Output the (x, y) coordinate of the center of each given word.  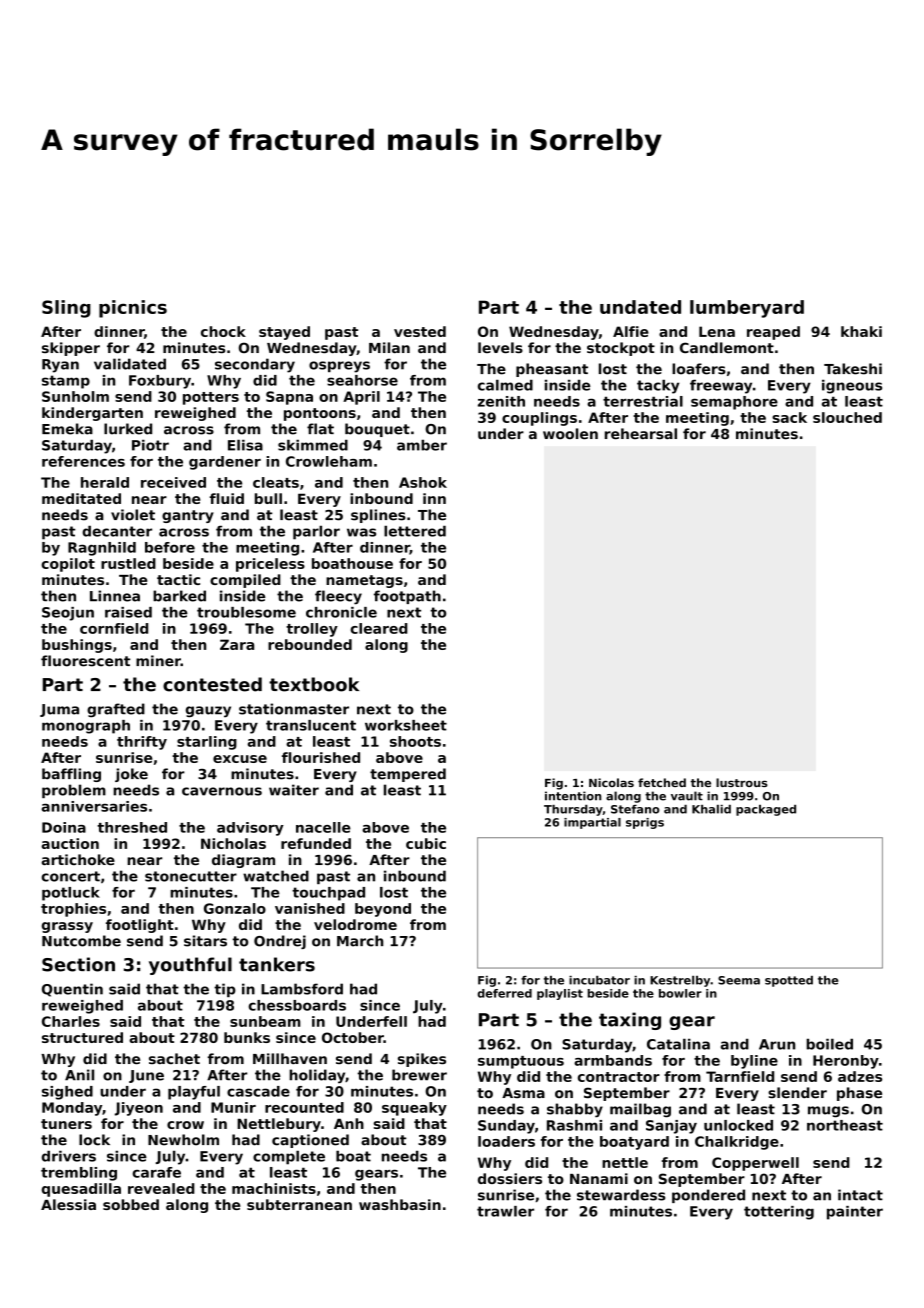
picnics (133, 309)
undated (640, 307)
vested (420, 331)
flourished (321, 757)
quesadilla (81, 1190)
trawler (505, 1211)
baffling (71, 775)
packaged (766, 810)
